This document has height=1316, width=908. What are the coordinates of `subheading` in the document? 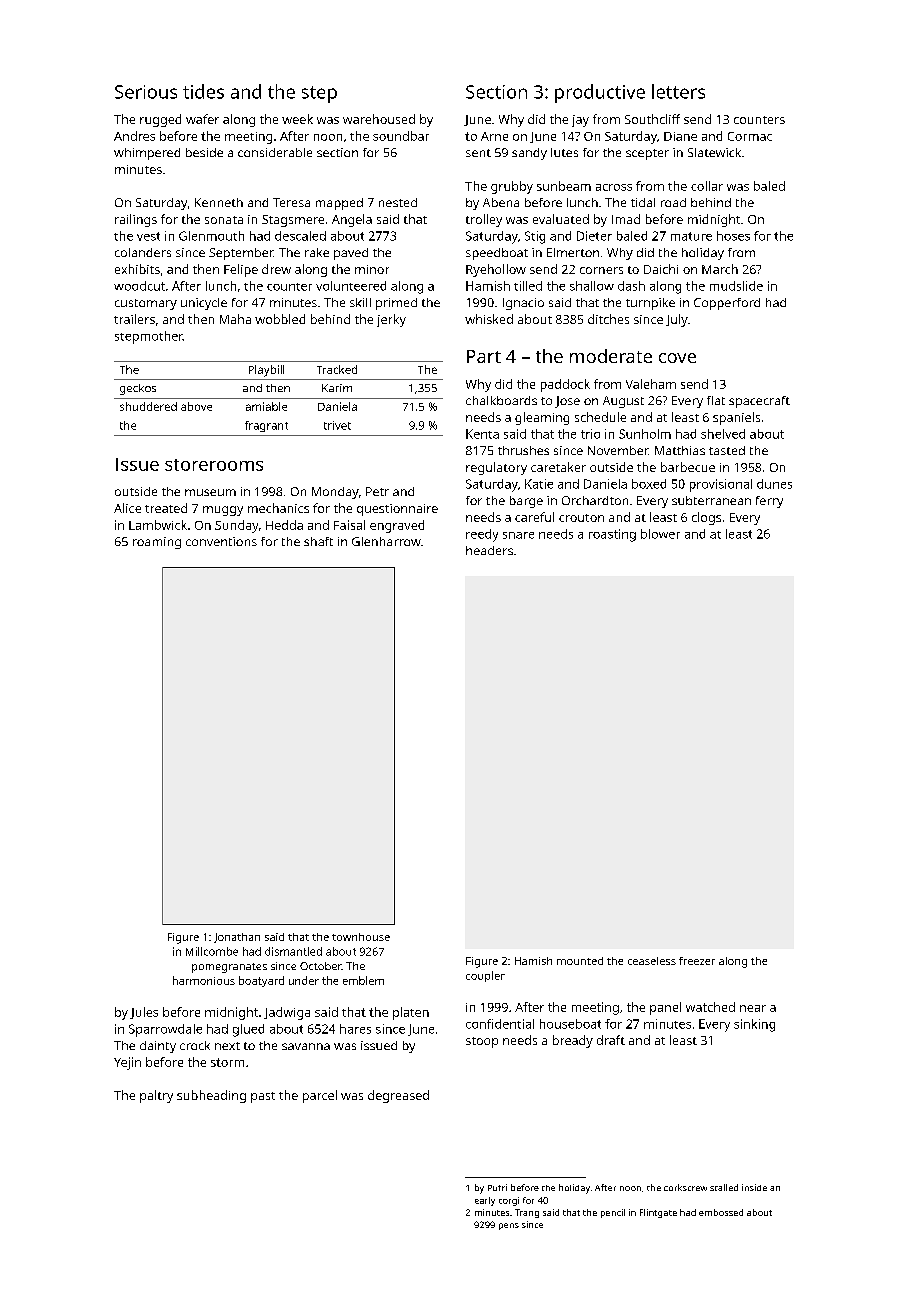 It's located at (211, 1096).
